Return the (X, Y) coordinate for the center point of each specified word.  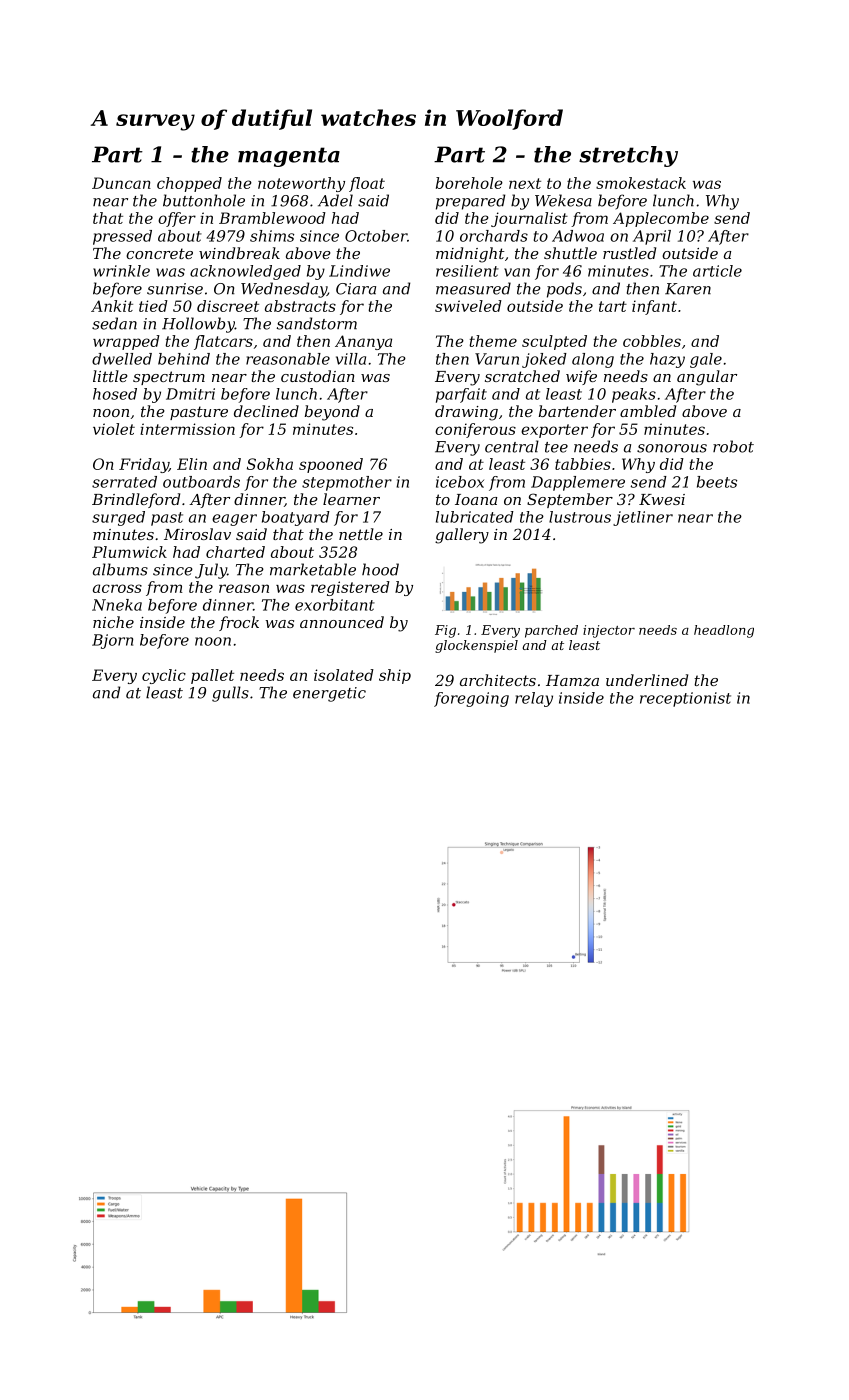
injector (609, 631)
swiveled (468, 306)
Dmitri (190, 394)
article (717, 271)
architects (498, 680)
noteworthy (301, 184)
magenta (289, 157)
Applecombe (661, 219)
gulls (230, 694)
